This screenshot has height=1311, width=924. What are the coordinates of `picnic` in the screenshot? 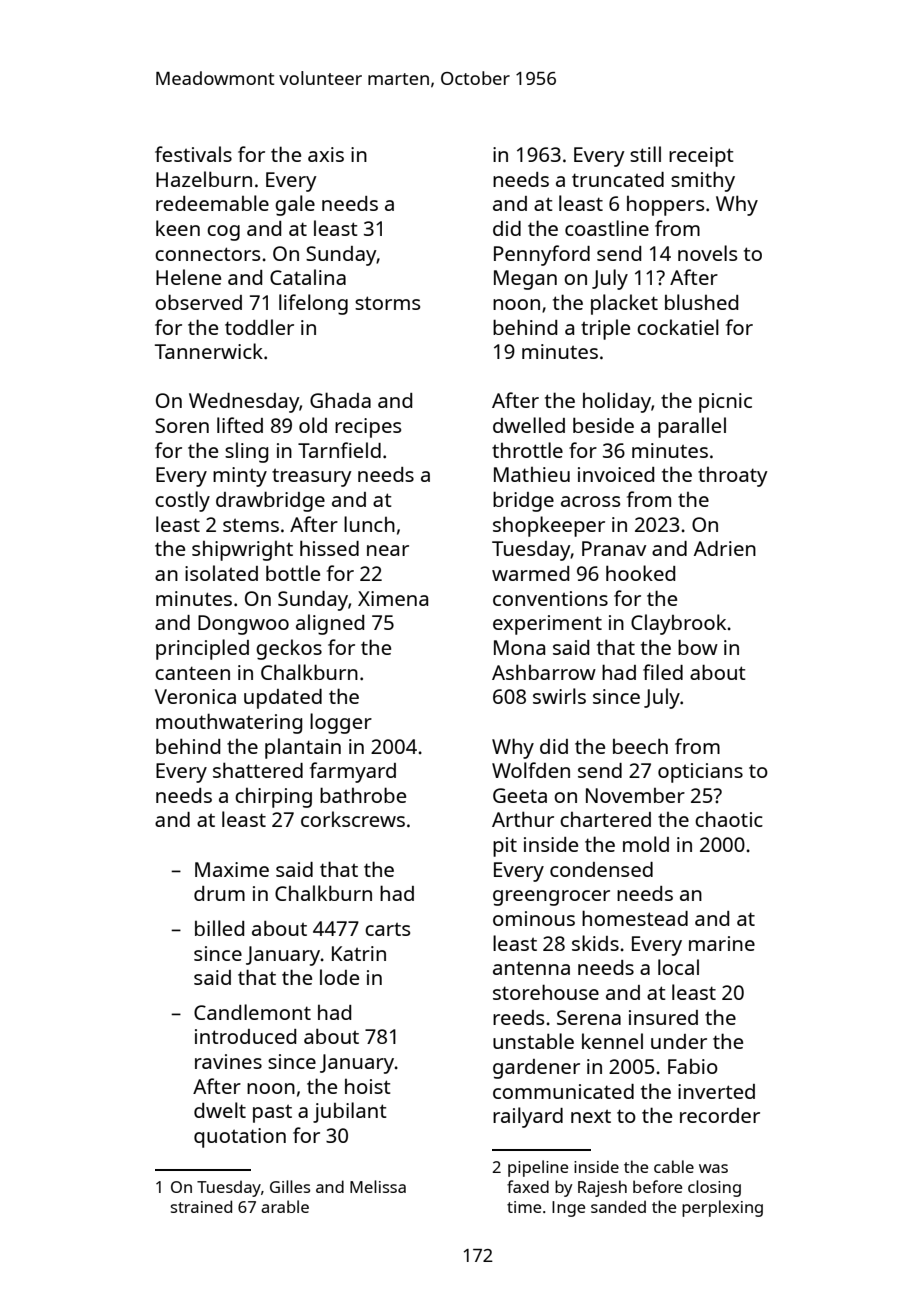 It's located at (725, 403).
